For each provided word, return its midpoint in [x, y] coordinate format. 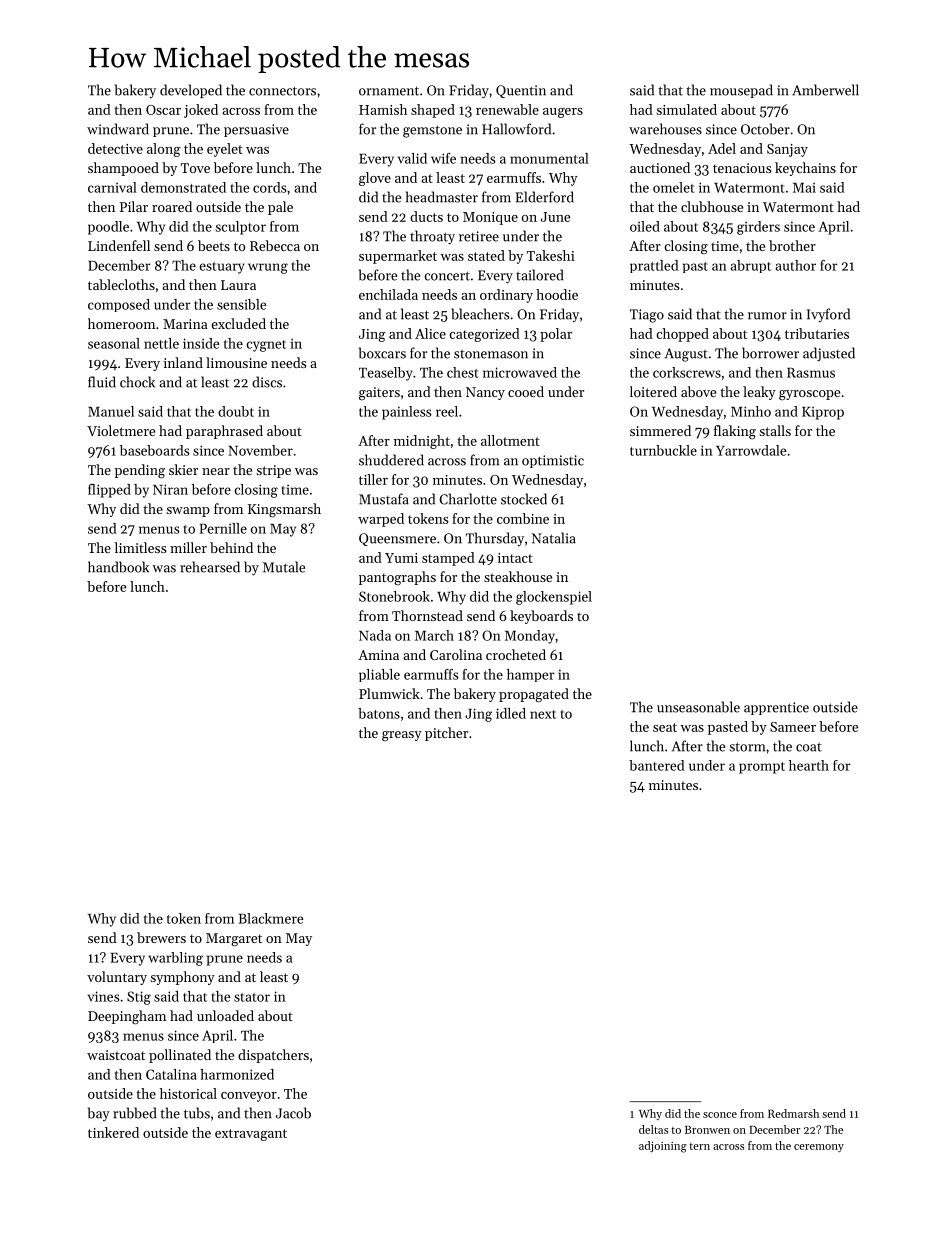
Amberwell [825, 90]
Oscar [163, 110]
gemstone [432, 131]
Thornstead [427, 615]
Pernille [223, 528]
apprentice [776, 708]
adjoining [663, 1147]
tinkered [113, 1132]
